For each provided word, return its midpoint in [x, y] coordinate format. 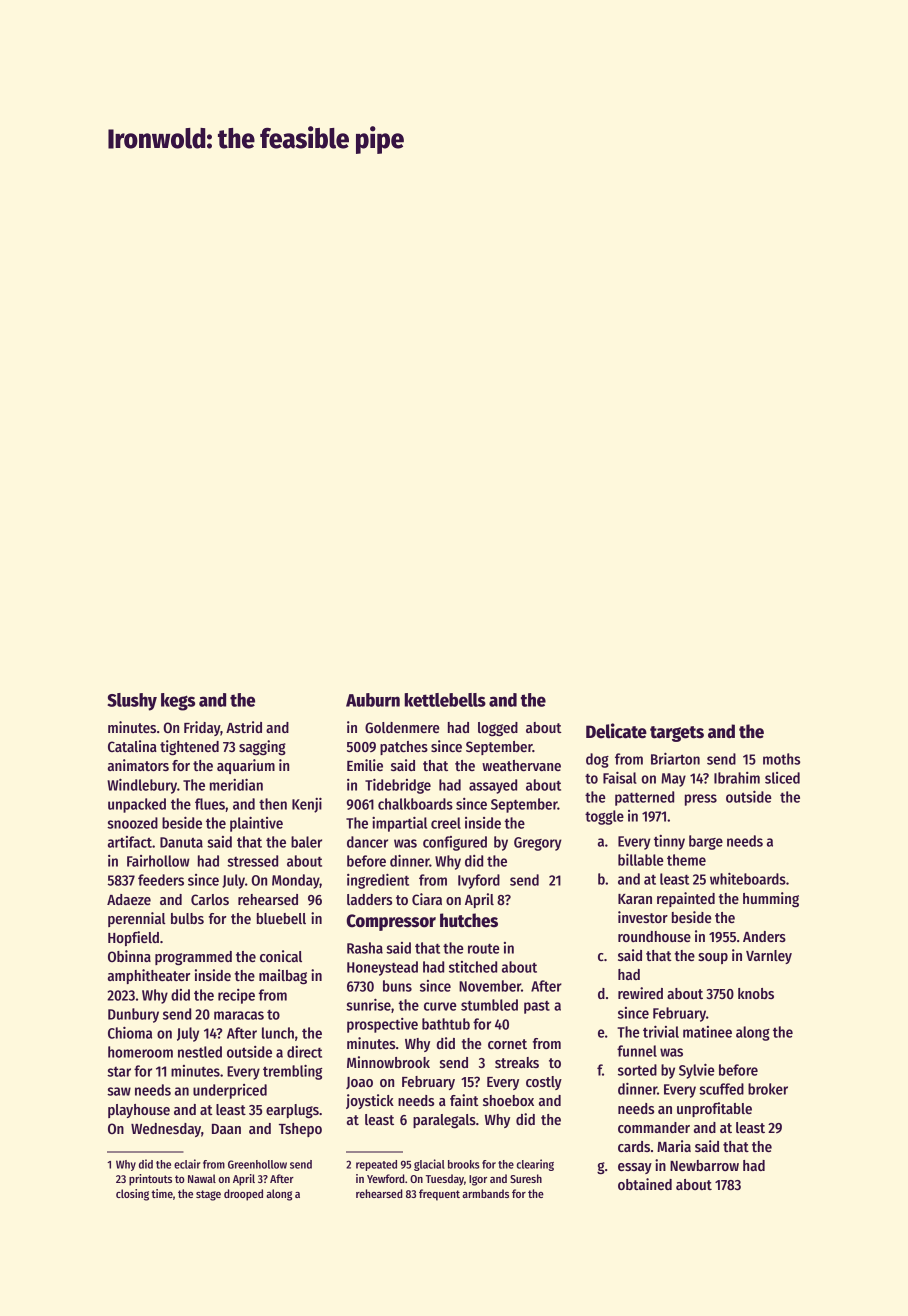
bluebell [281, 918]
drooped [243, 1195]
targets [677, 734]
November [490, 986]
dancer [367, 842]
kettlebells [445, 700]
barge [706, 842]
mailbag [283, 976]
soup [713, 958]
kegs [178, 702]
